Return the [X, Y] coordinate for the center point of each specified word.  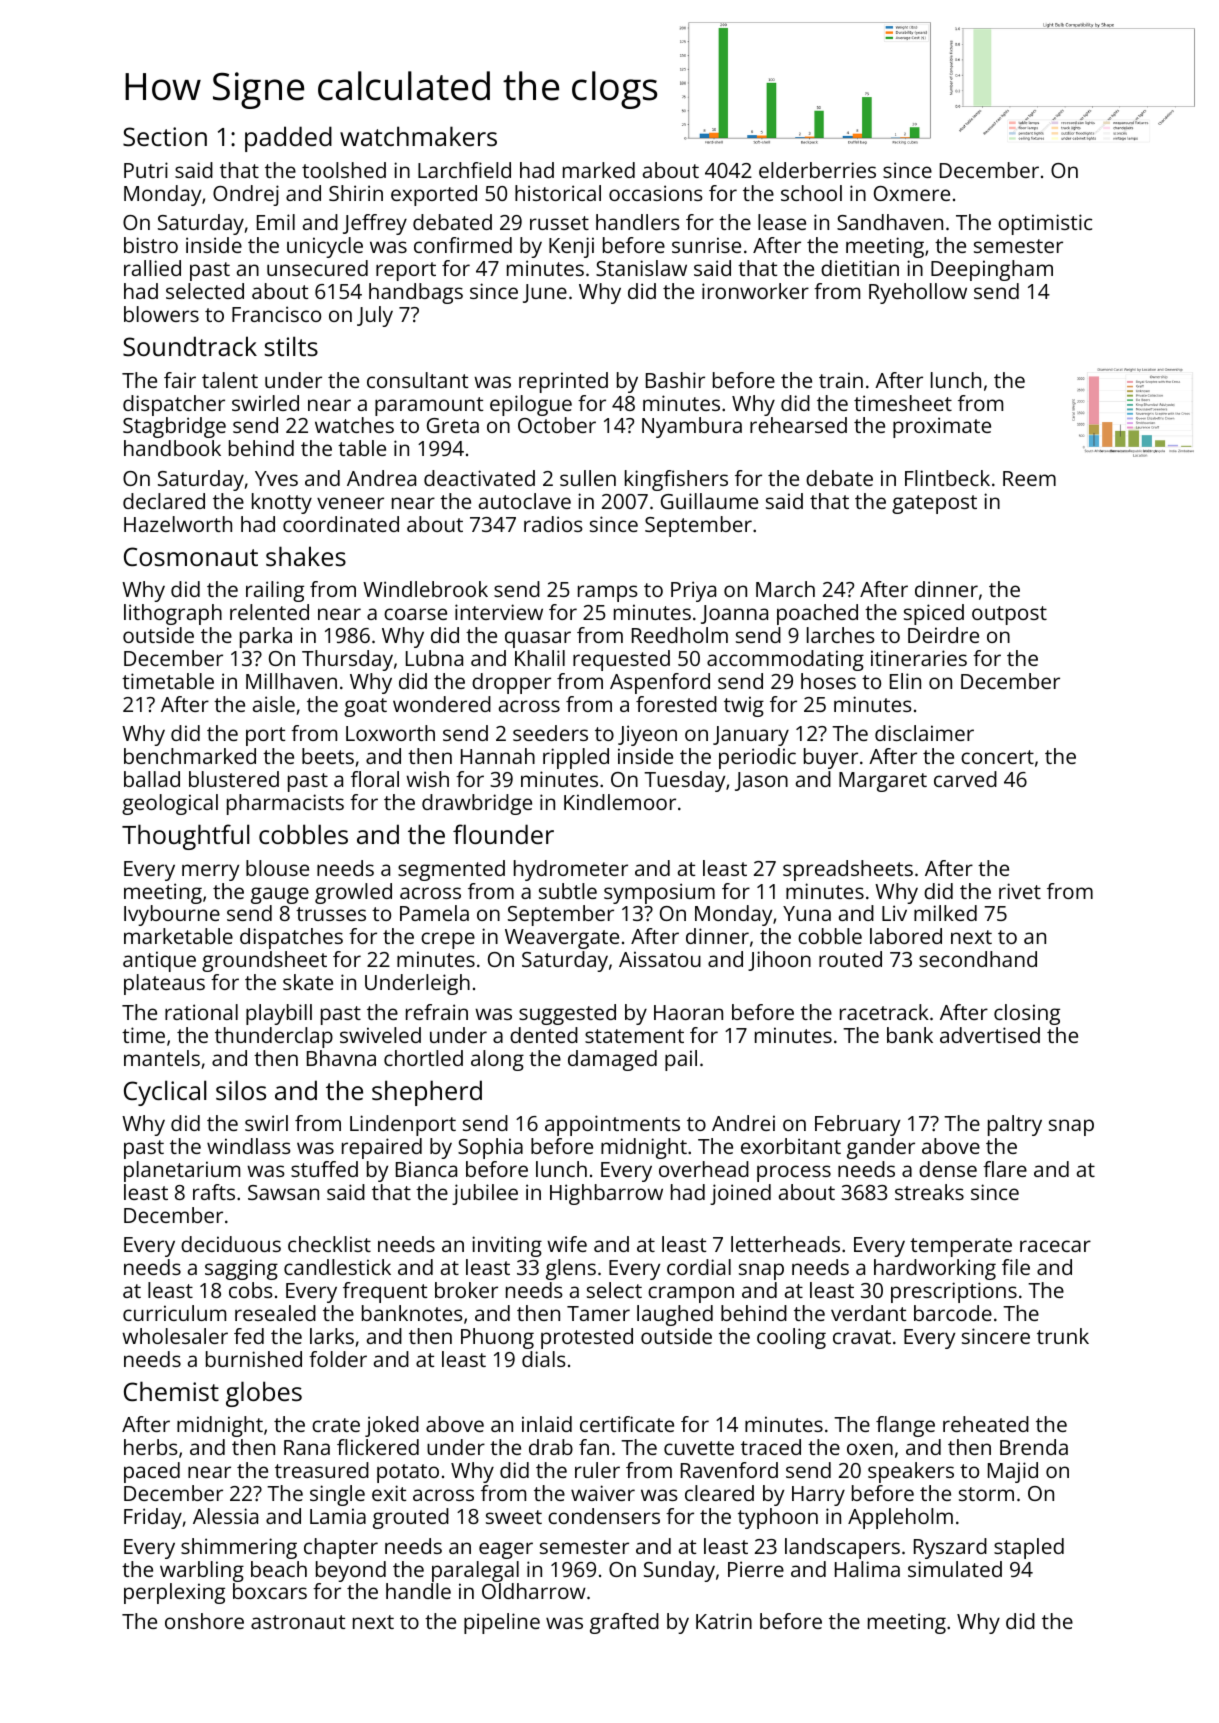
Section [165, 136]
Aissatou [660, 959]
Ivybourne [172, 915]
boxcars [270, 1591]
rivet [1020, 891]
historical [558, 193]
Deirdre [943, 635]
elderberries [817, 170]
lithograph [173, 614]
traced [771, 1447]
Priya [693, 591]
